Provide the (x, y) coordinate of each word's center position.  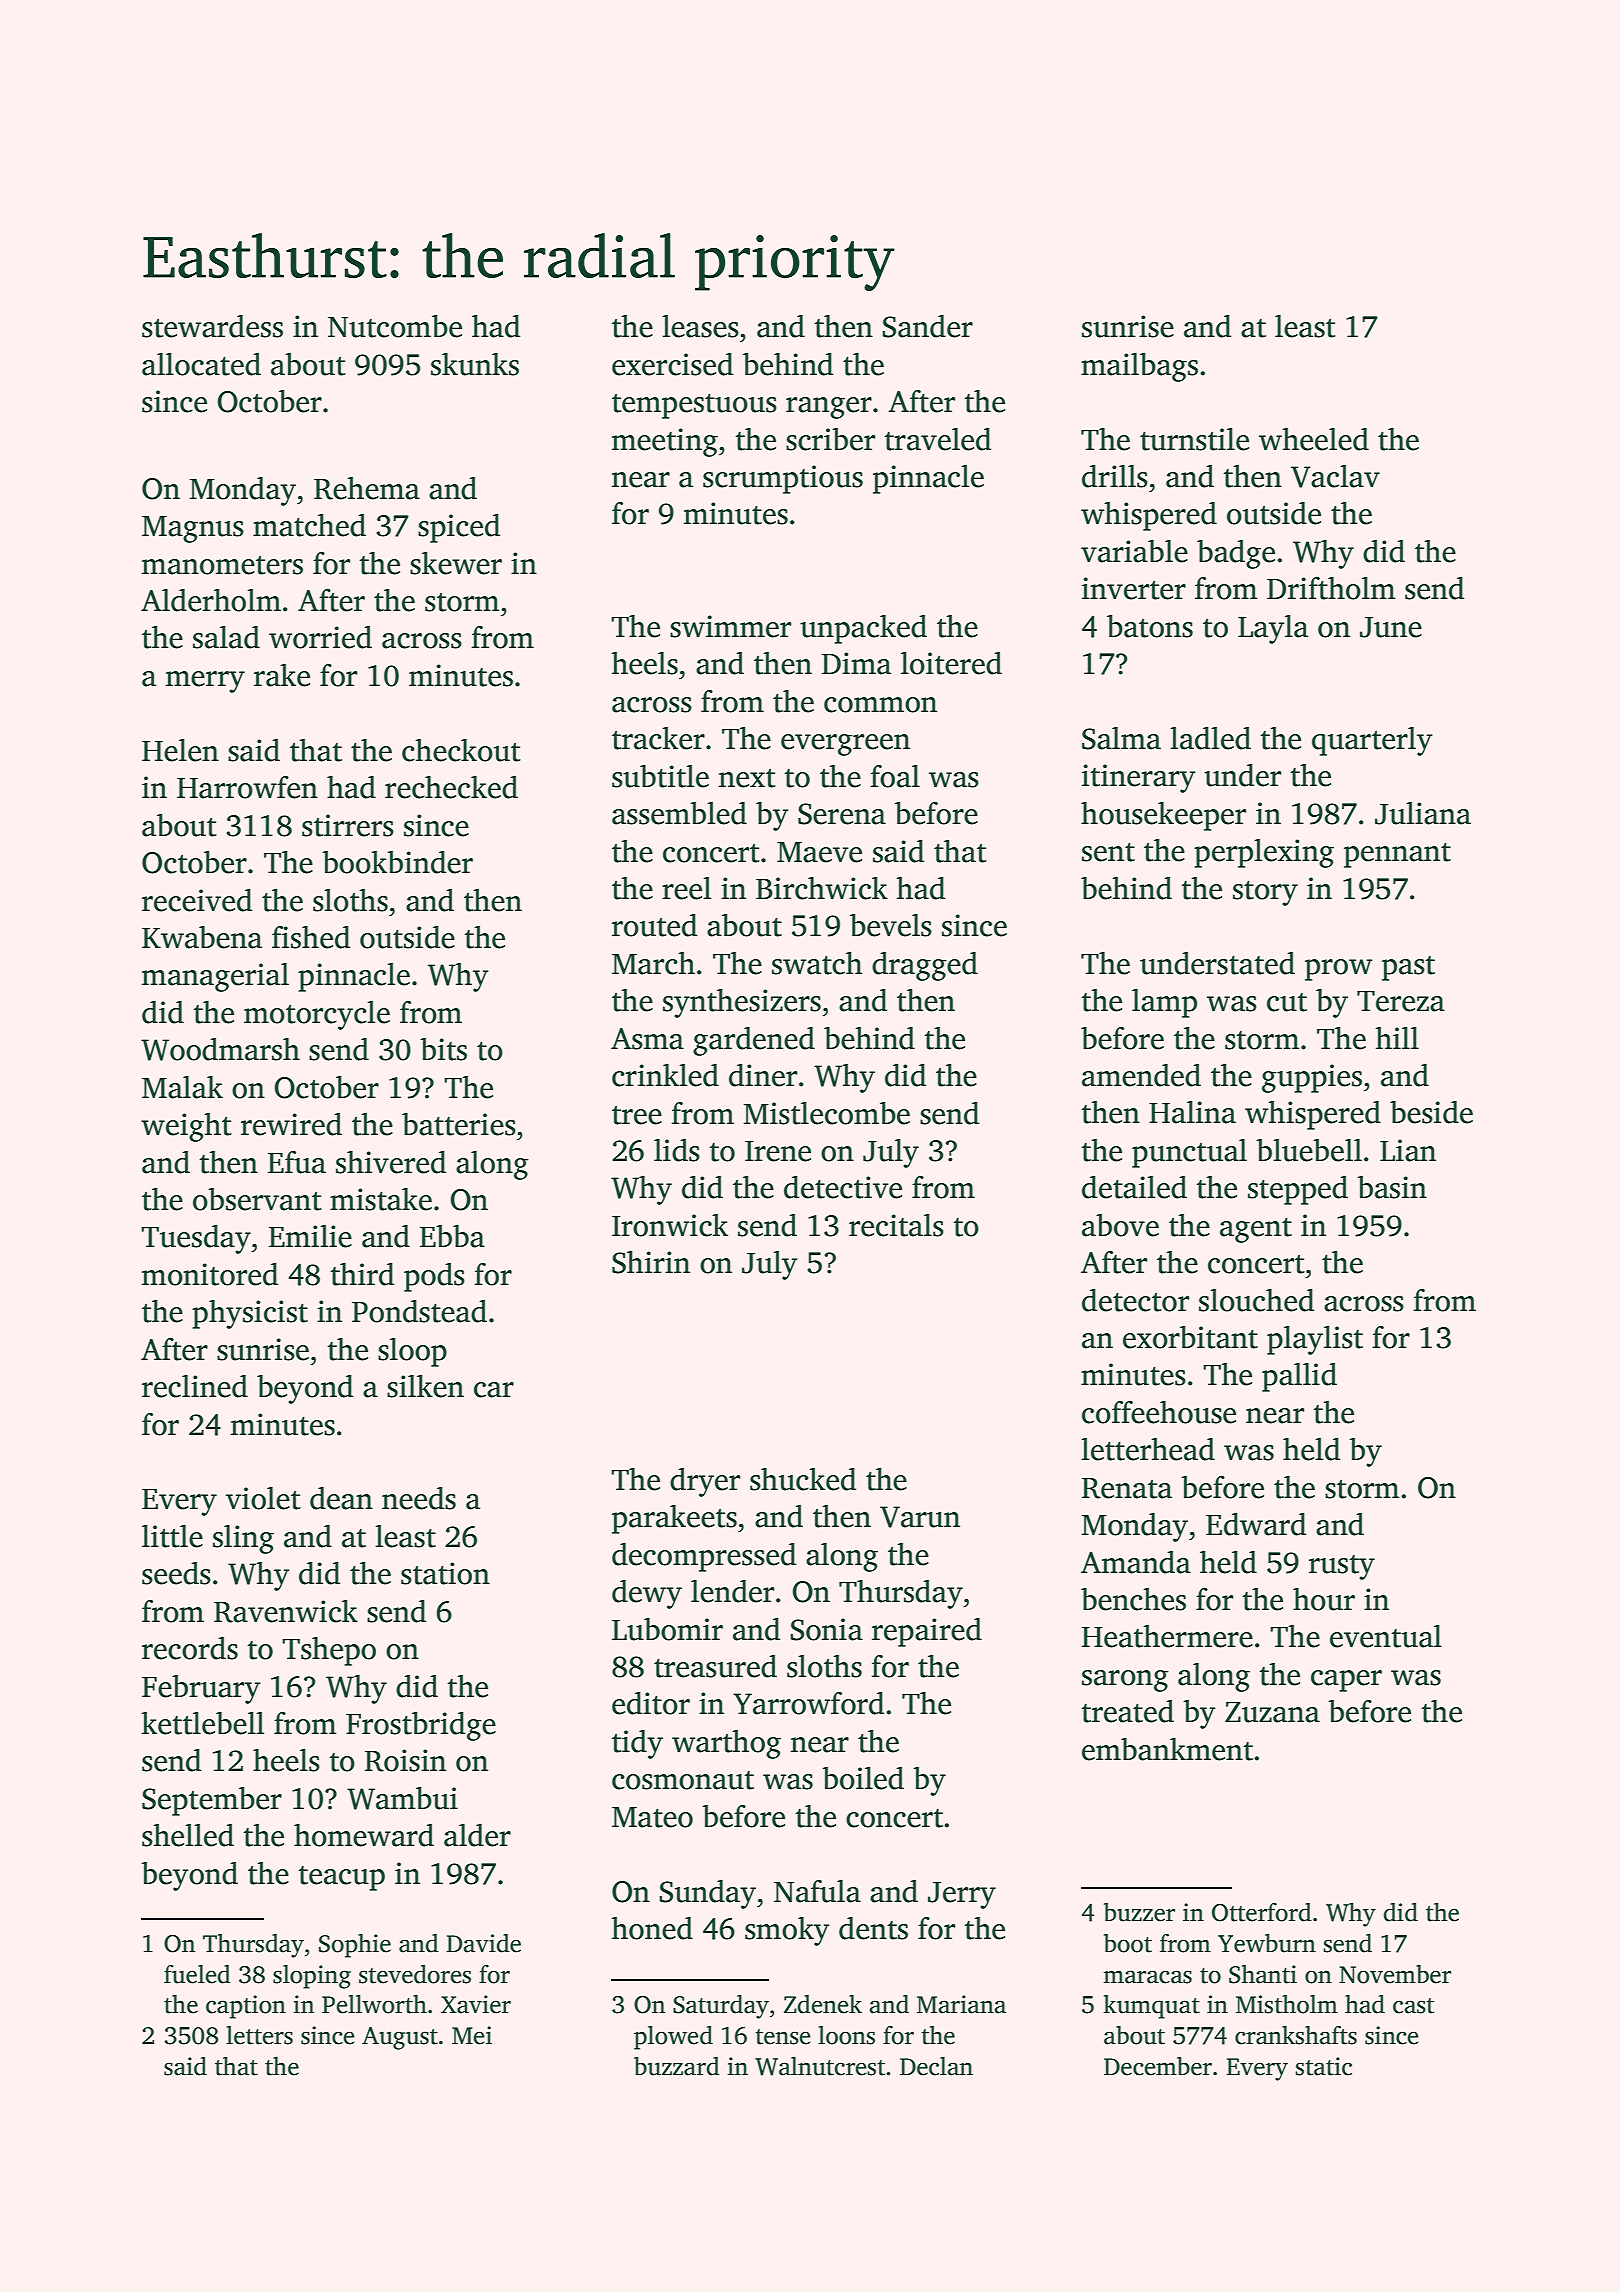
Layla (1273, 629)
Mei (472, 2035)
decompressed (704, 1557)
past (1408, 968)
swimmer (730, 626)
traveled (937, 439)
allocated (201, 364)
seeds (176, 1573)
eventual (1386, 1636)
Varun (920, 1517)
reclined (195, 1386)
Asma (647, 1039)
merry (205, 682)
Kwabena (202, 937)
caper (1346, 1681)
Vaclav (1335, 476)
